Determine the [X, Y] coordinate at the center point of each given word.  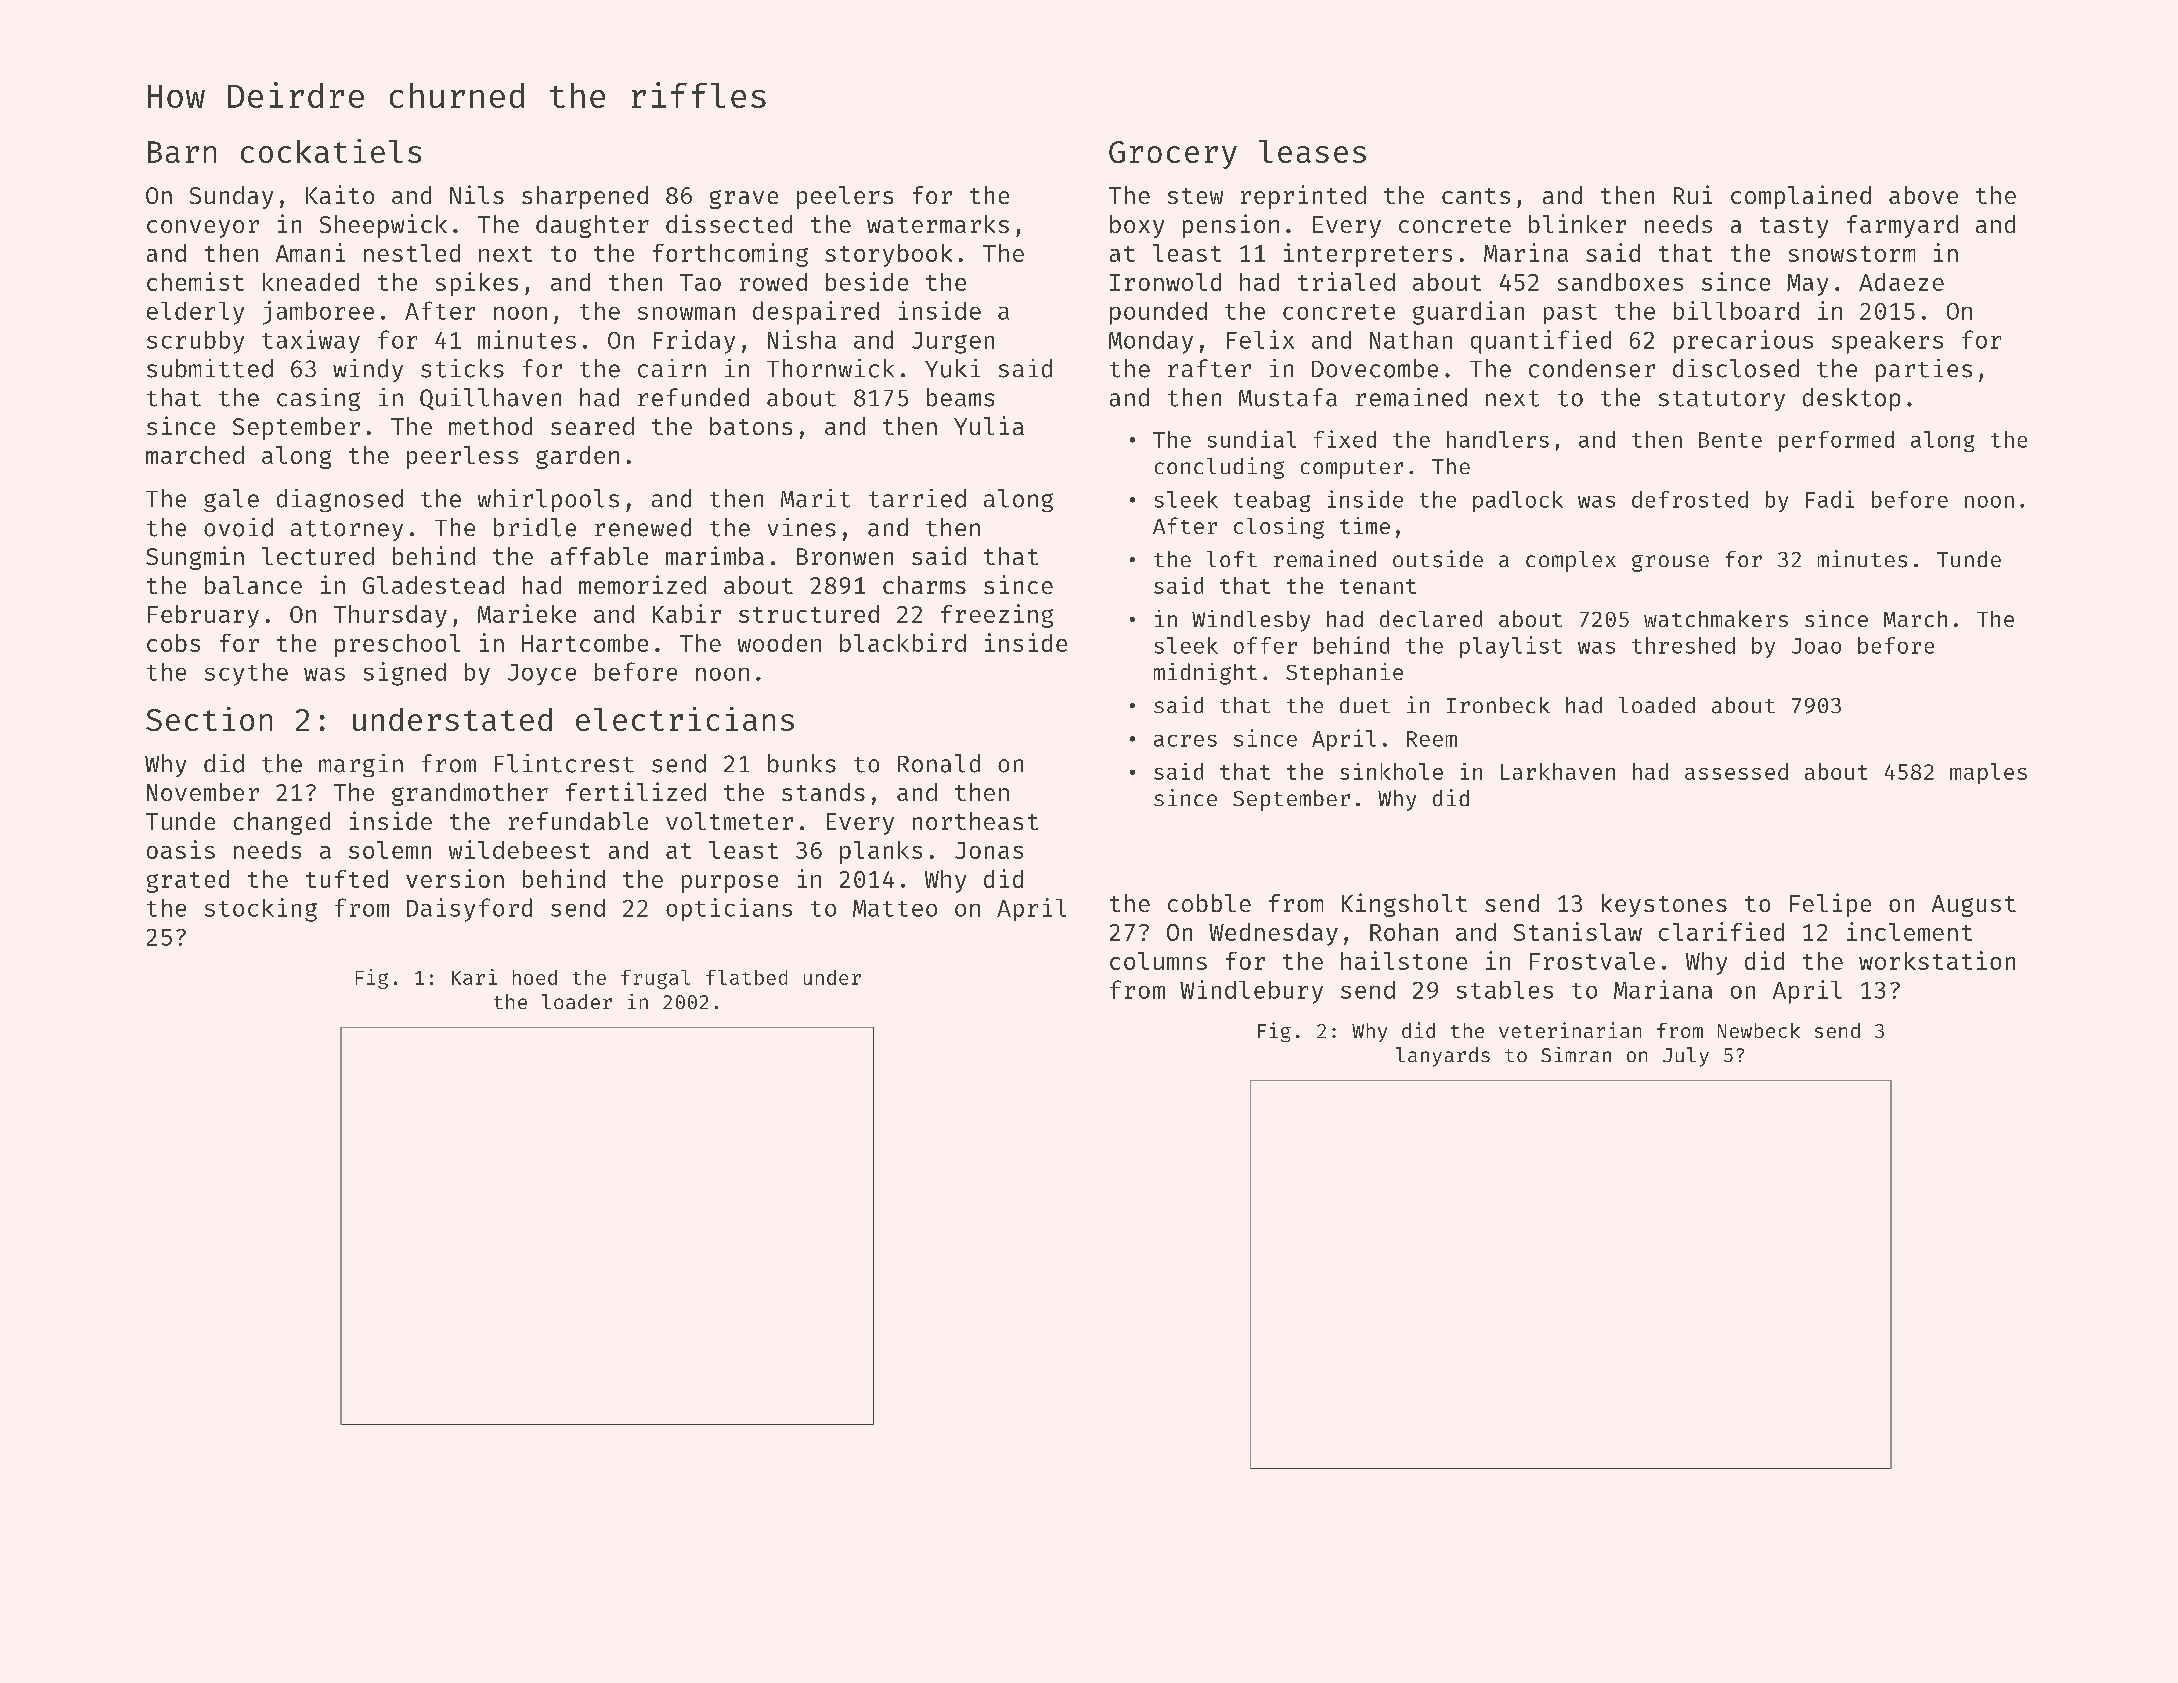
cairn [672, 368]
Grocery [1173, 155]
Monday [1151, 342]
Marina [1526, 252]
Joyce [542, 674]
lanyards [1443, 1057]
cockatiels [331, 151]
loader [577, 1001]
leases [1312, 151]
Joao [1816, 646]
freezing [997, 616]
